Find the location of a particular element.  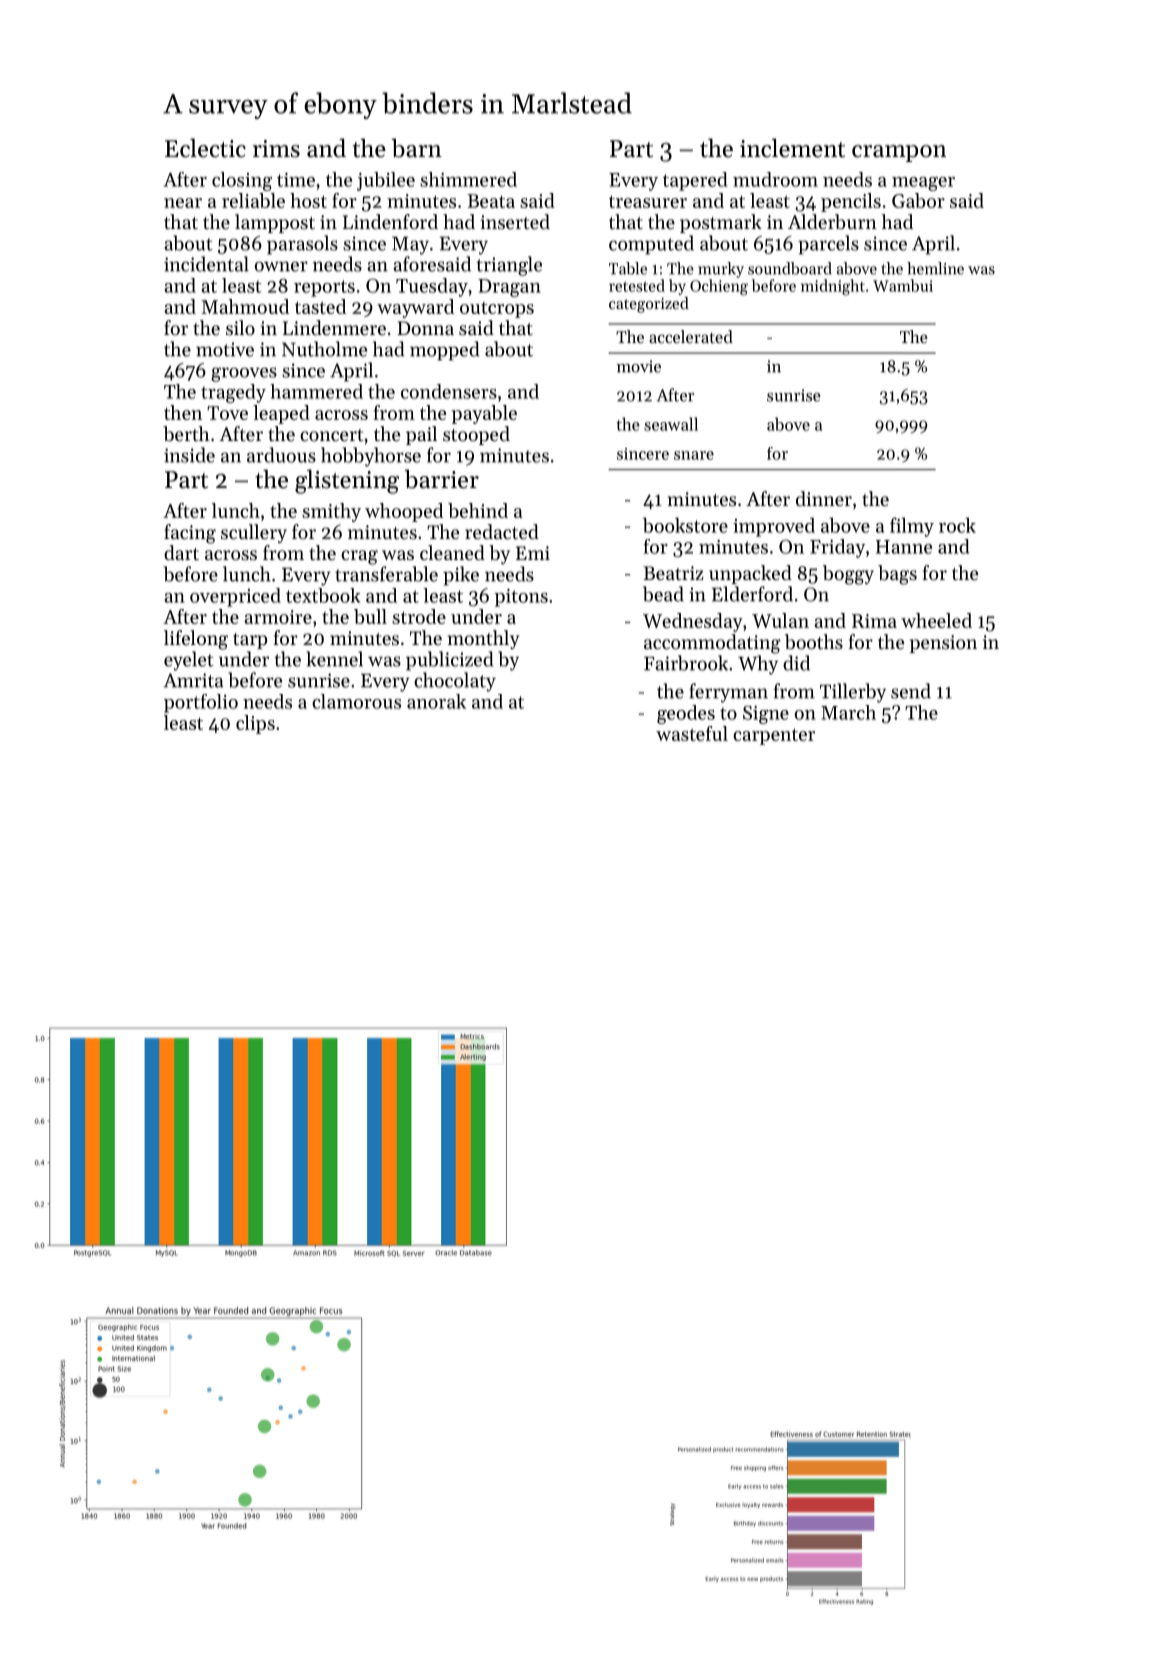

closing is located at coordinates (242, 181).
